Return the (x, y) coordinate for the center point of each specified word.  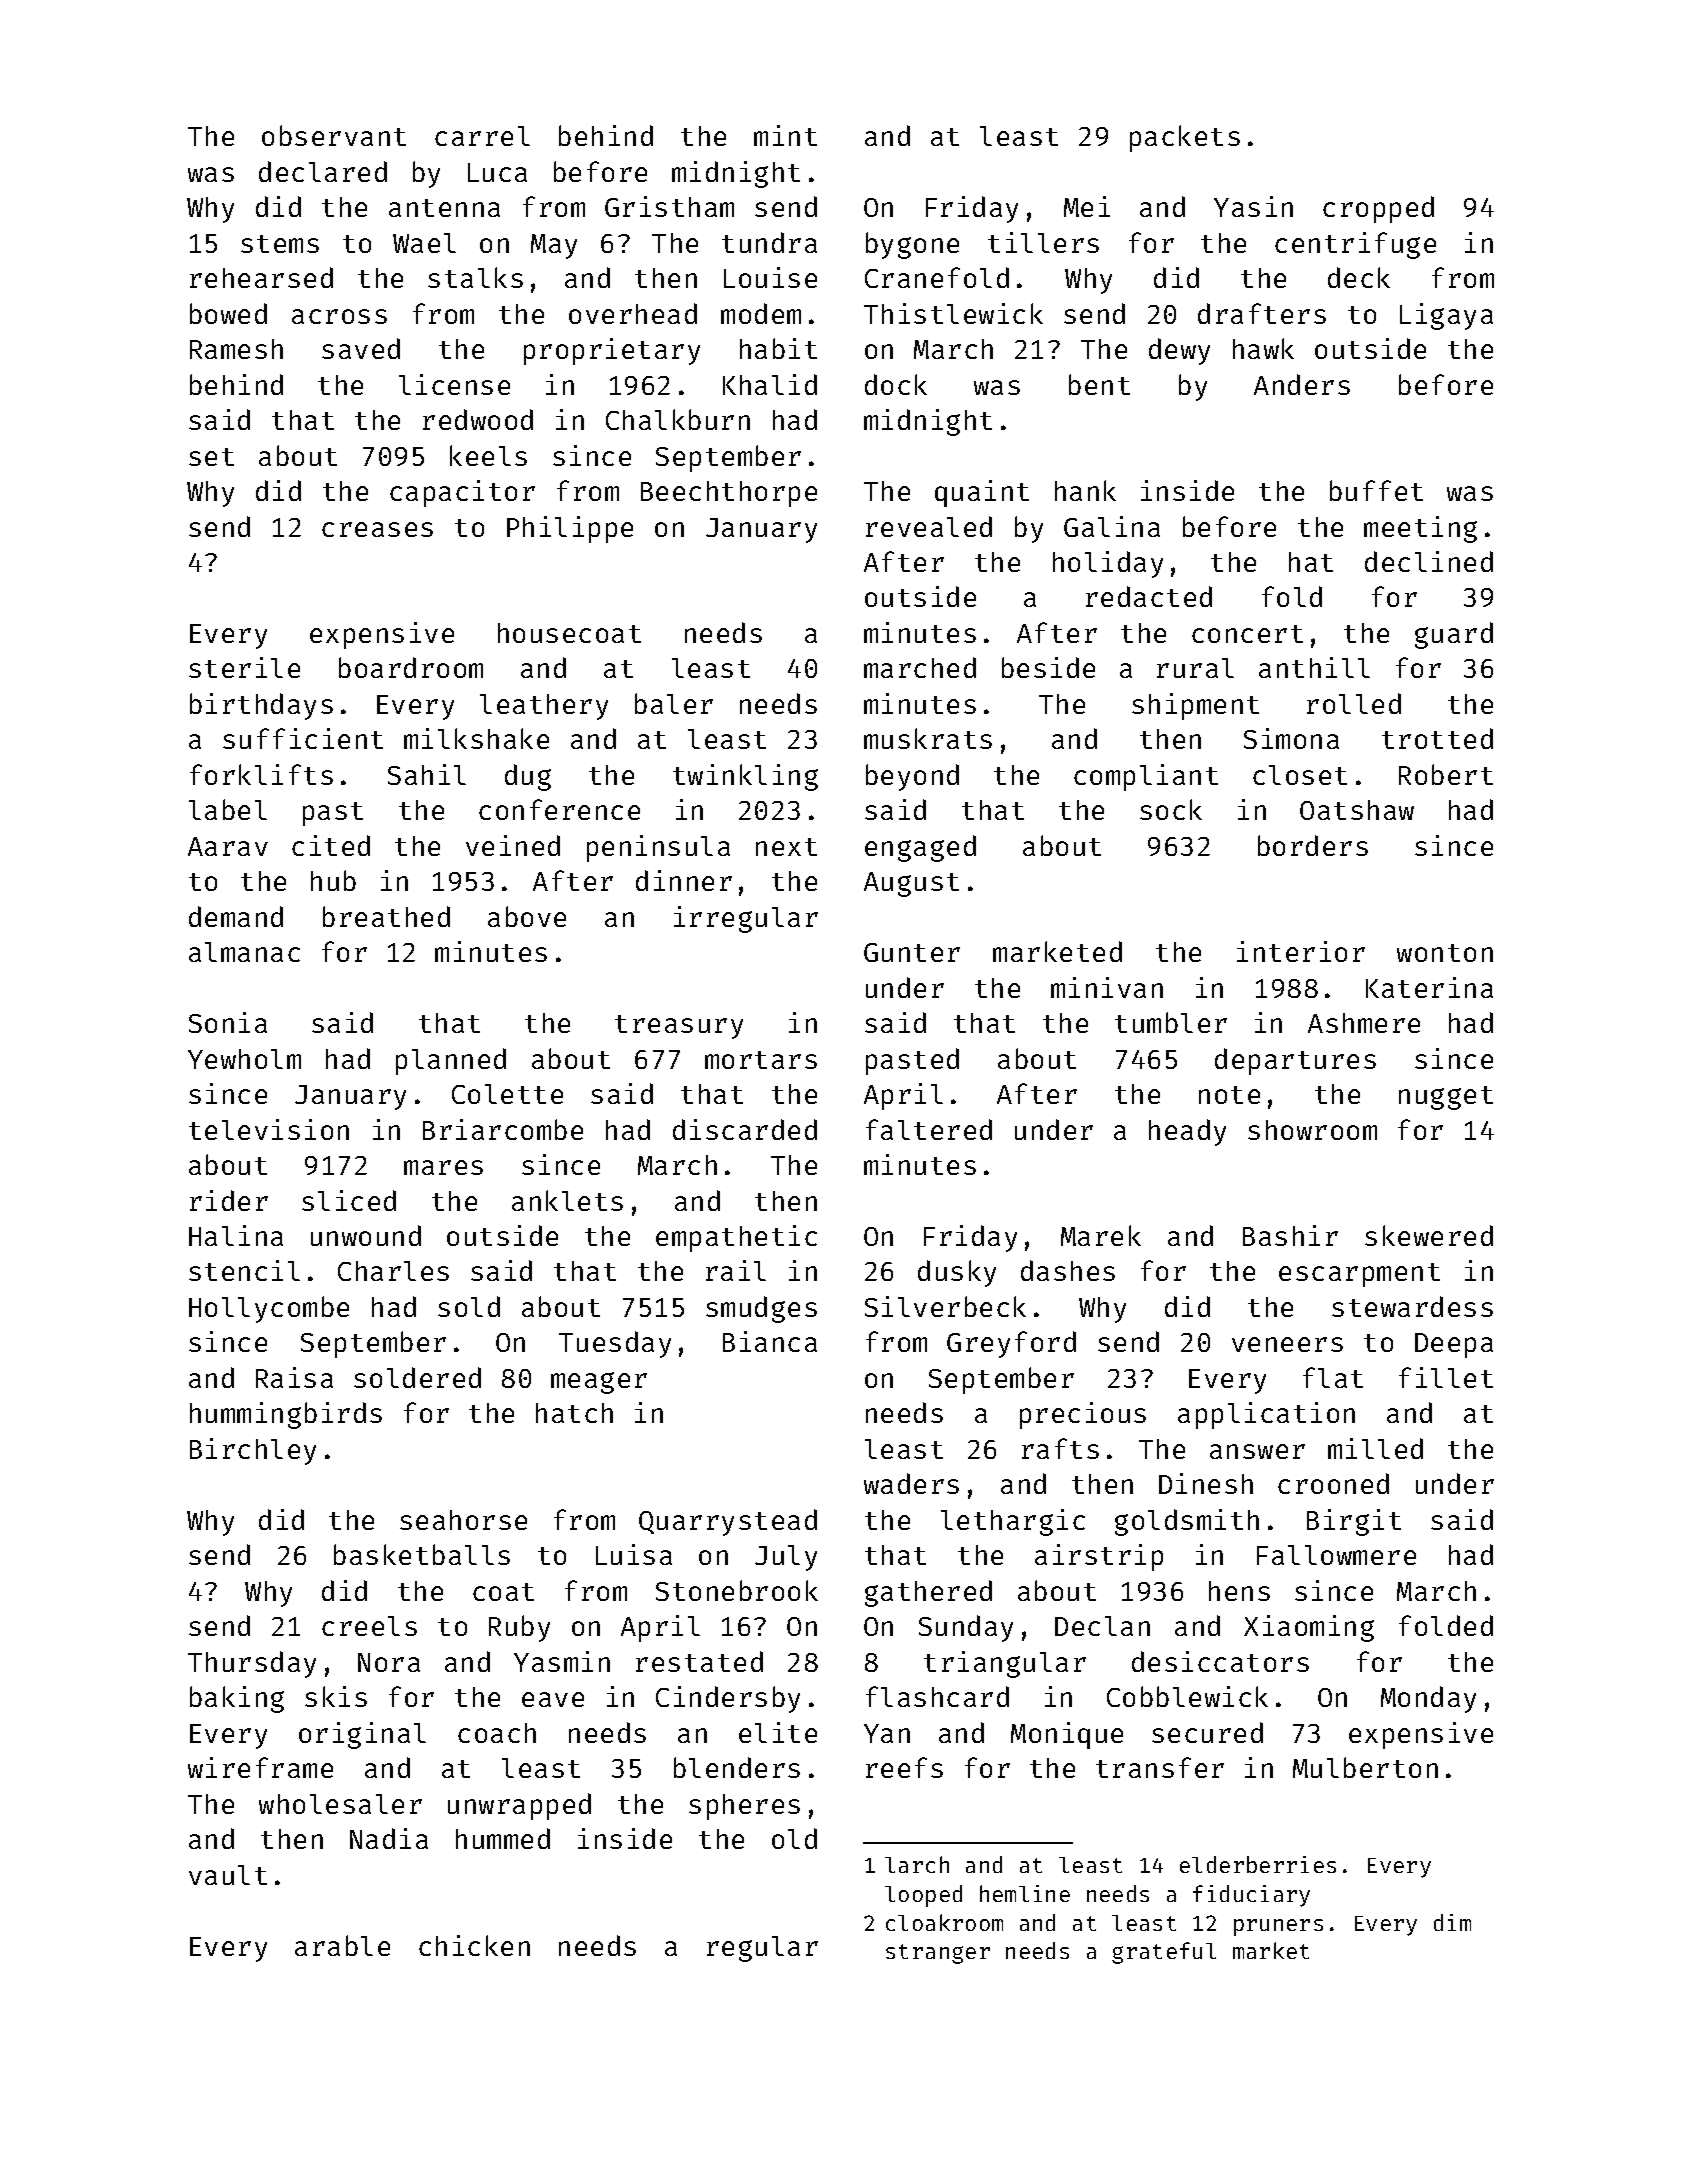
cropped (1378, 209)
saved (361, 348)
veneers (1287, 1344)
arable (342, 1945)
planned (451, 1061)
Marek (1101, 1235)
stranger (938, 1954)
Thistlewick (953, 313)
